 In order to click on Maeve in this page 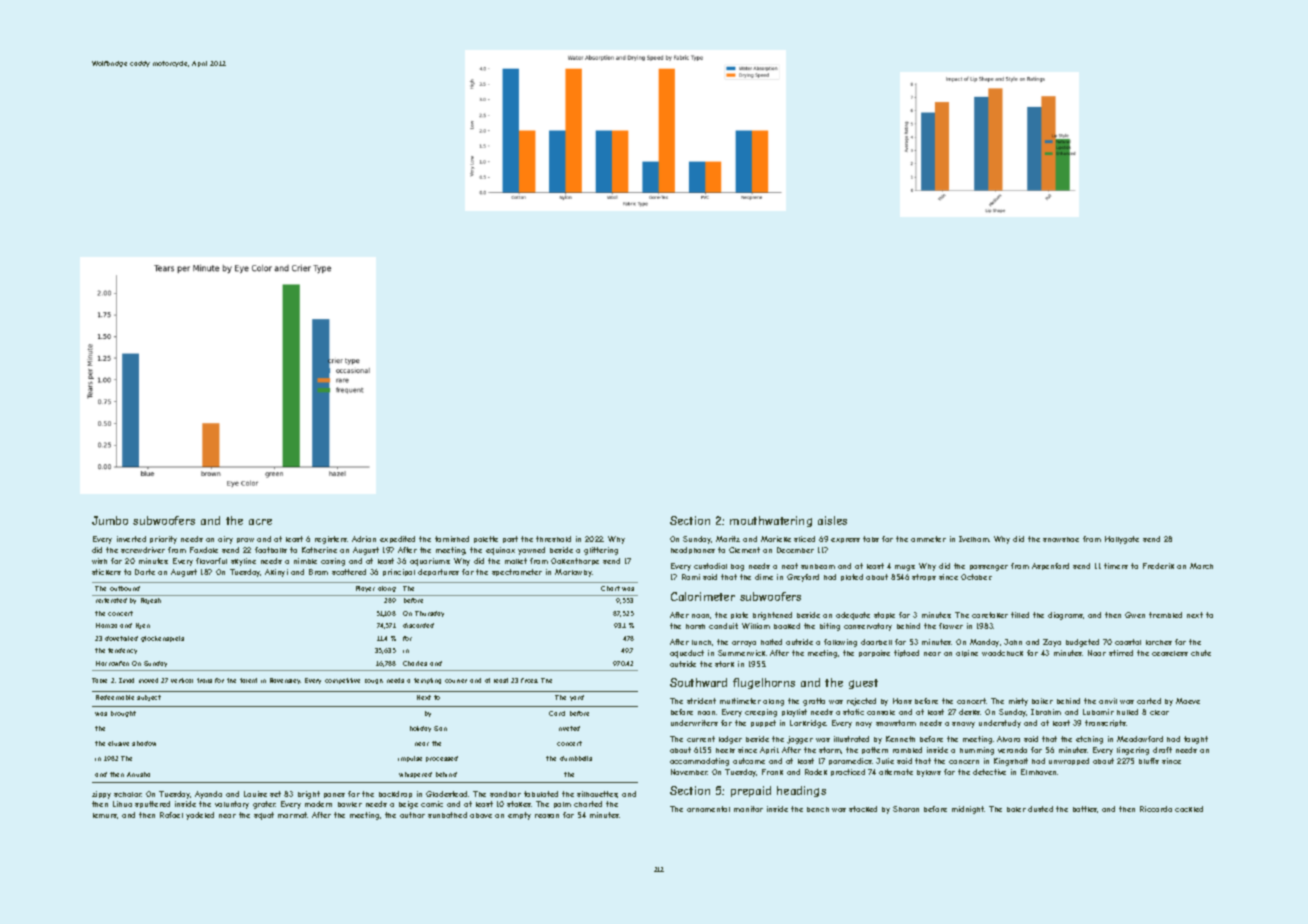, I will do `click(1188, 701)`.
